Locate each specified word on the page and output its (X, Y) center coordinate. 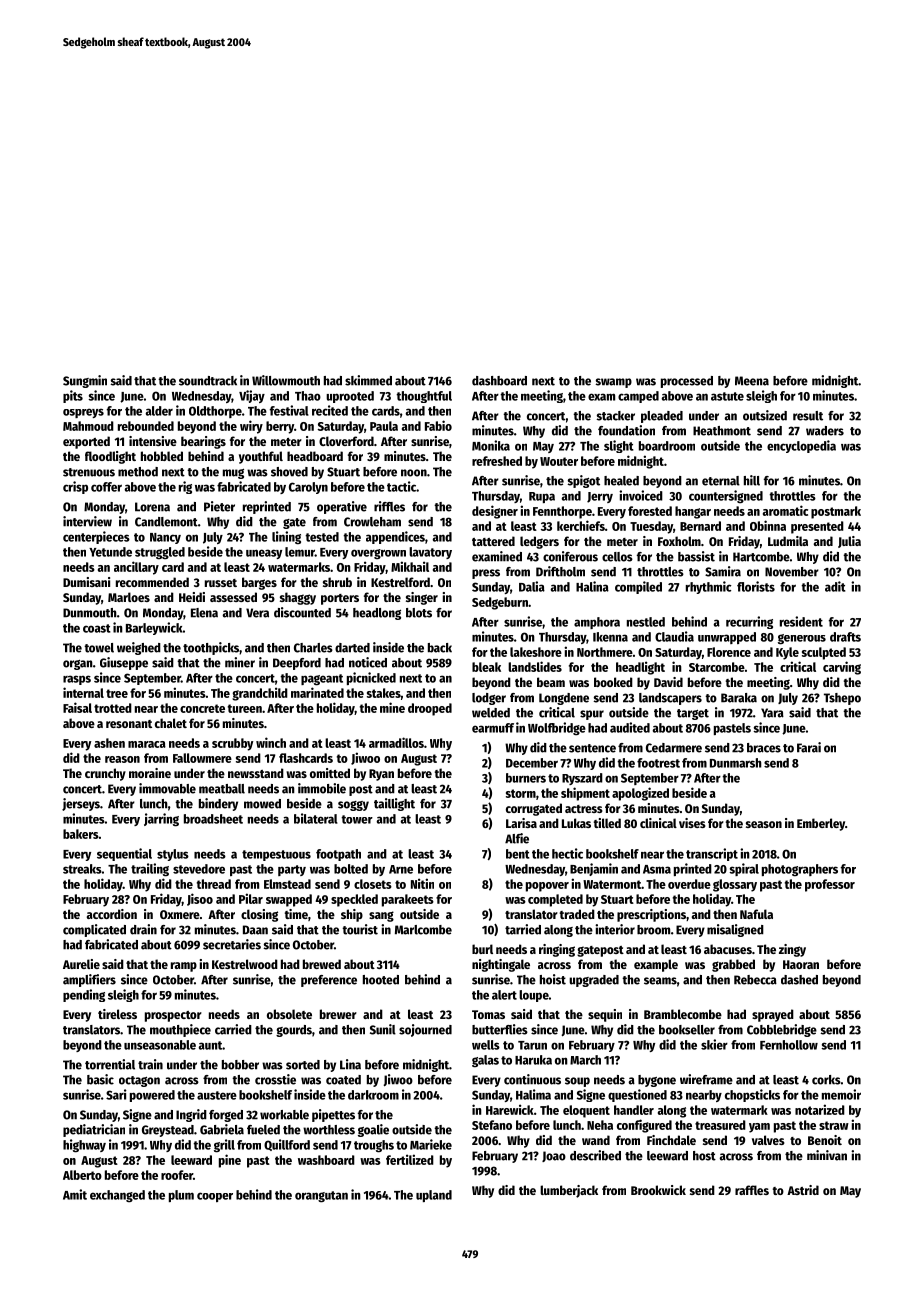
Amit (75, 1194)
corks (826, 1080)
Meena (752, 381)
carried (233, 1029)
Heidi (192, 597)
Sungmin (85, 381)
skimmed (368, 380)
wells (486, 1045)
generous (802, 639)
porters (340, 599)
